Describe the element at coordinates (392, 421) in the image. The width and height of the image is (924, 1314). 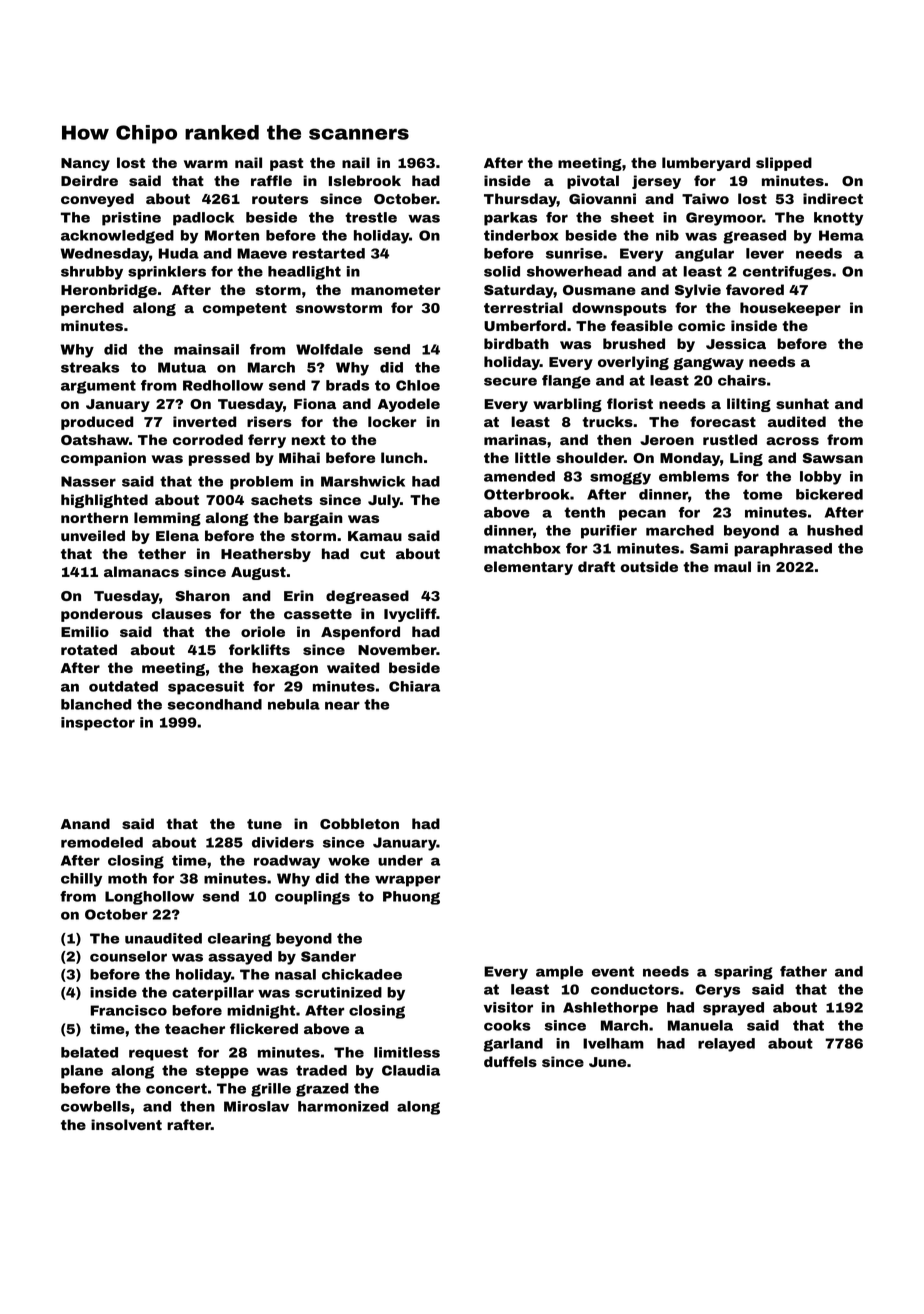
I see `locker` at that location.
